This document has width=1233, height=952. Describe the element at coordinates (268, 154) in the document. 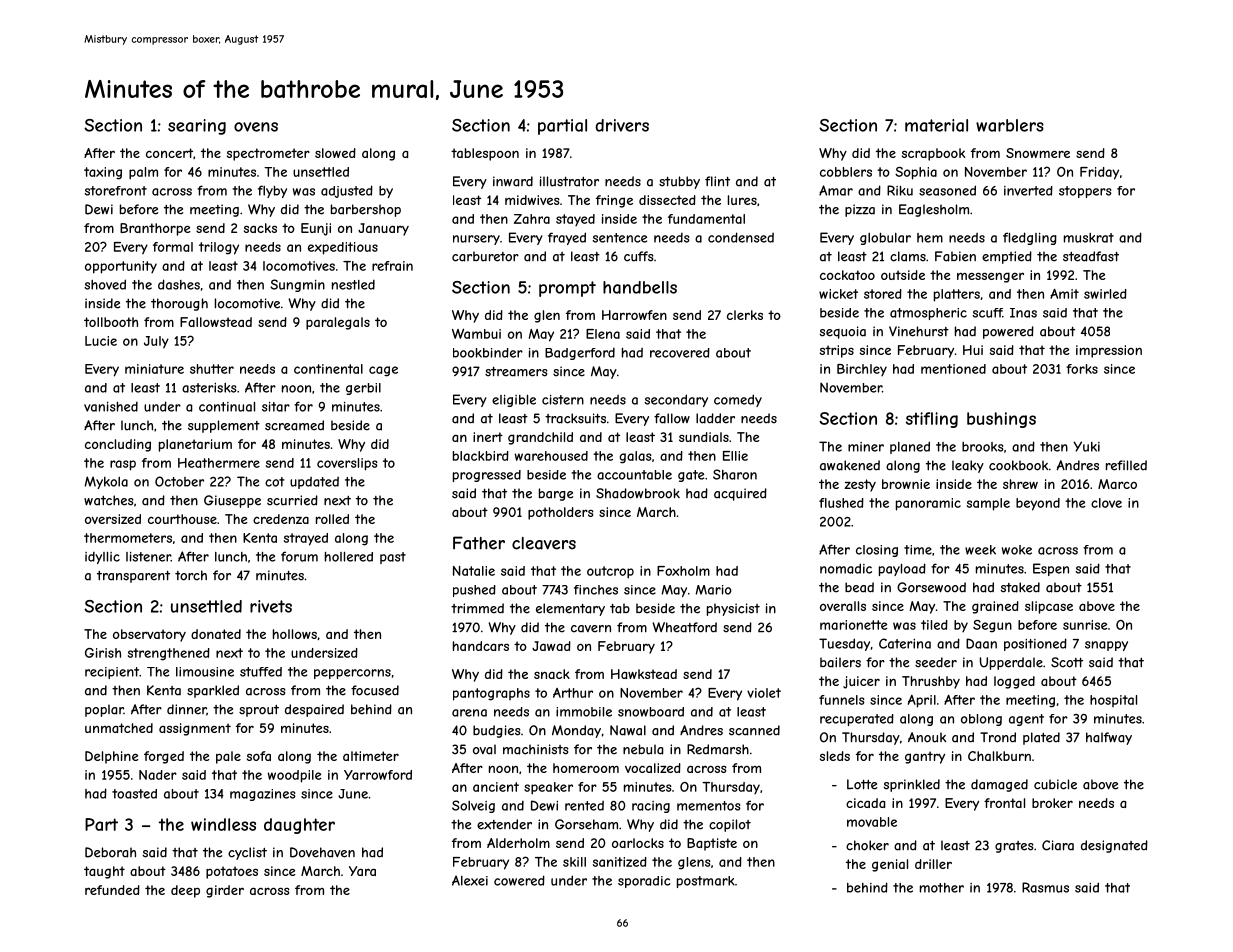

I see `spectrometer` at that location.
